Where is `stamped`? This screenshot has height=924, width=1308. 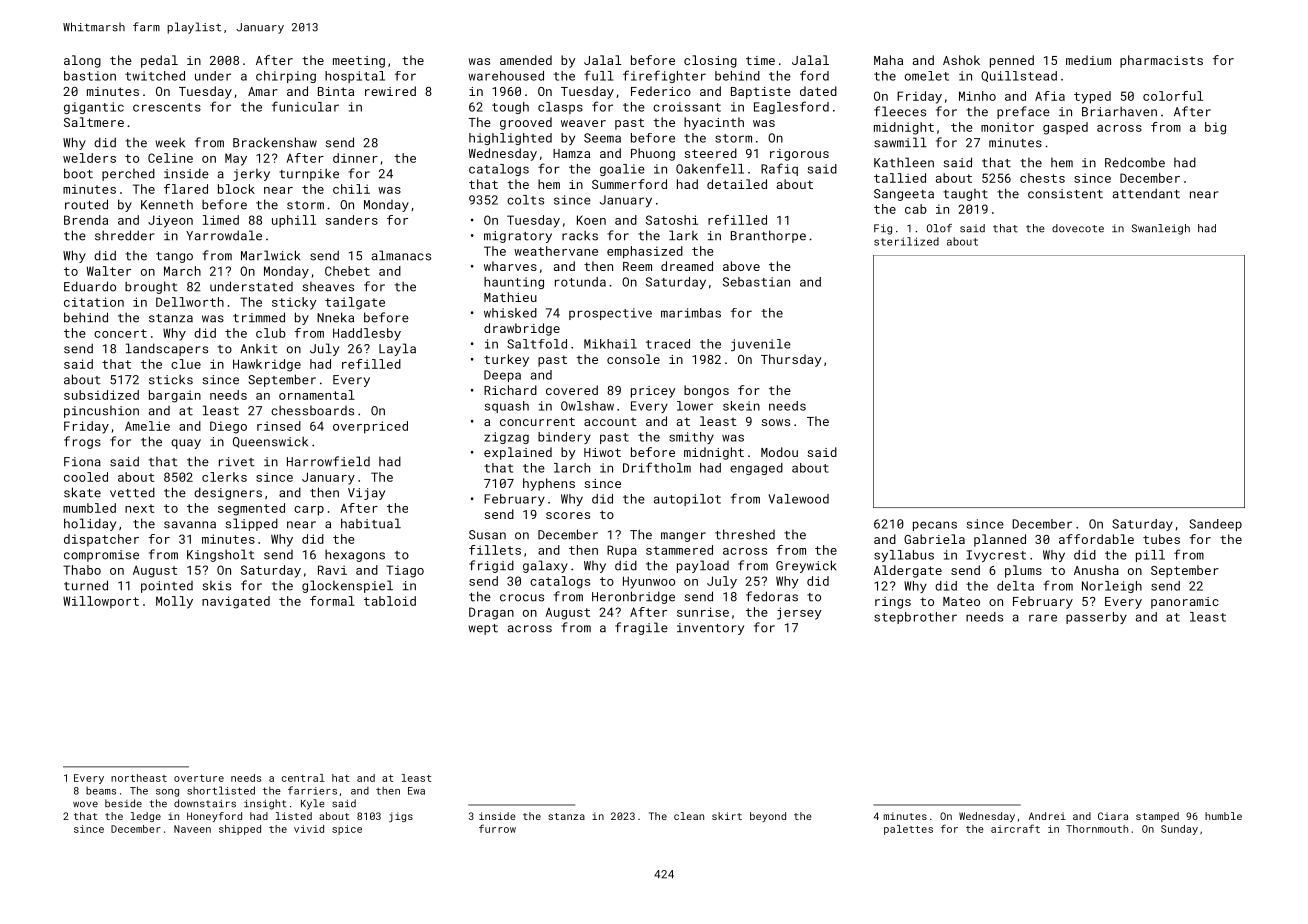 stamped is located at coordinates (1157, 817).
